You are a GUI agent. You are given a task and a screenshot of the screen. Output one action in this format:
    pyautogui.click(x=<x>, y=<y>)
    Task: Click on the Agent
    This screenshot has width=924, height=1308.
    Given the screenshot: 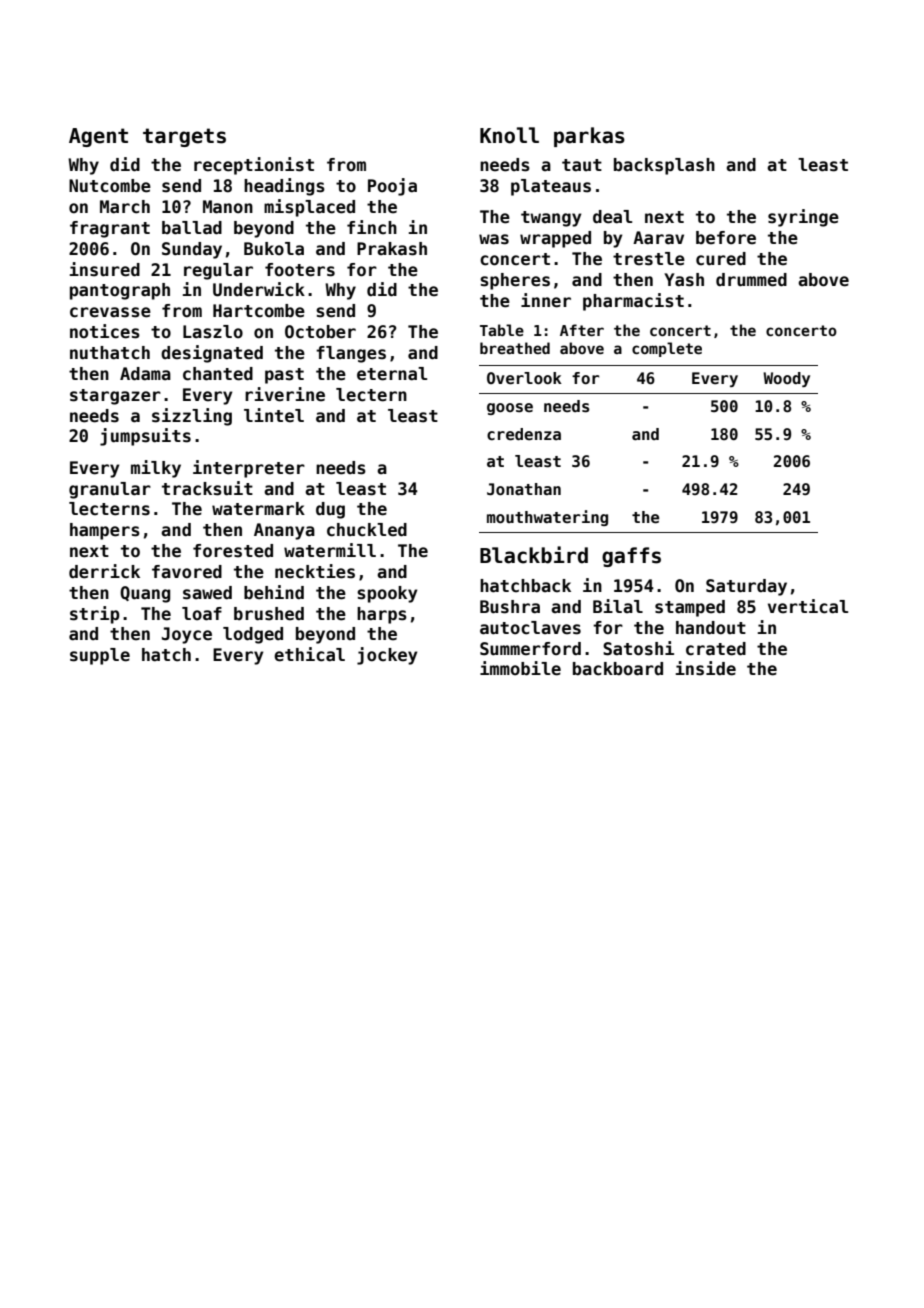 What is the action you would take?
    pyautogui.click(x=98, y=137)
